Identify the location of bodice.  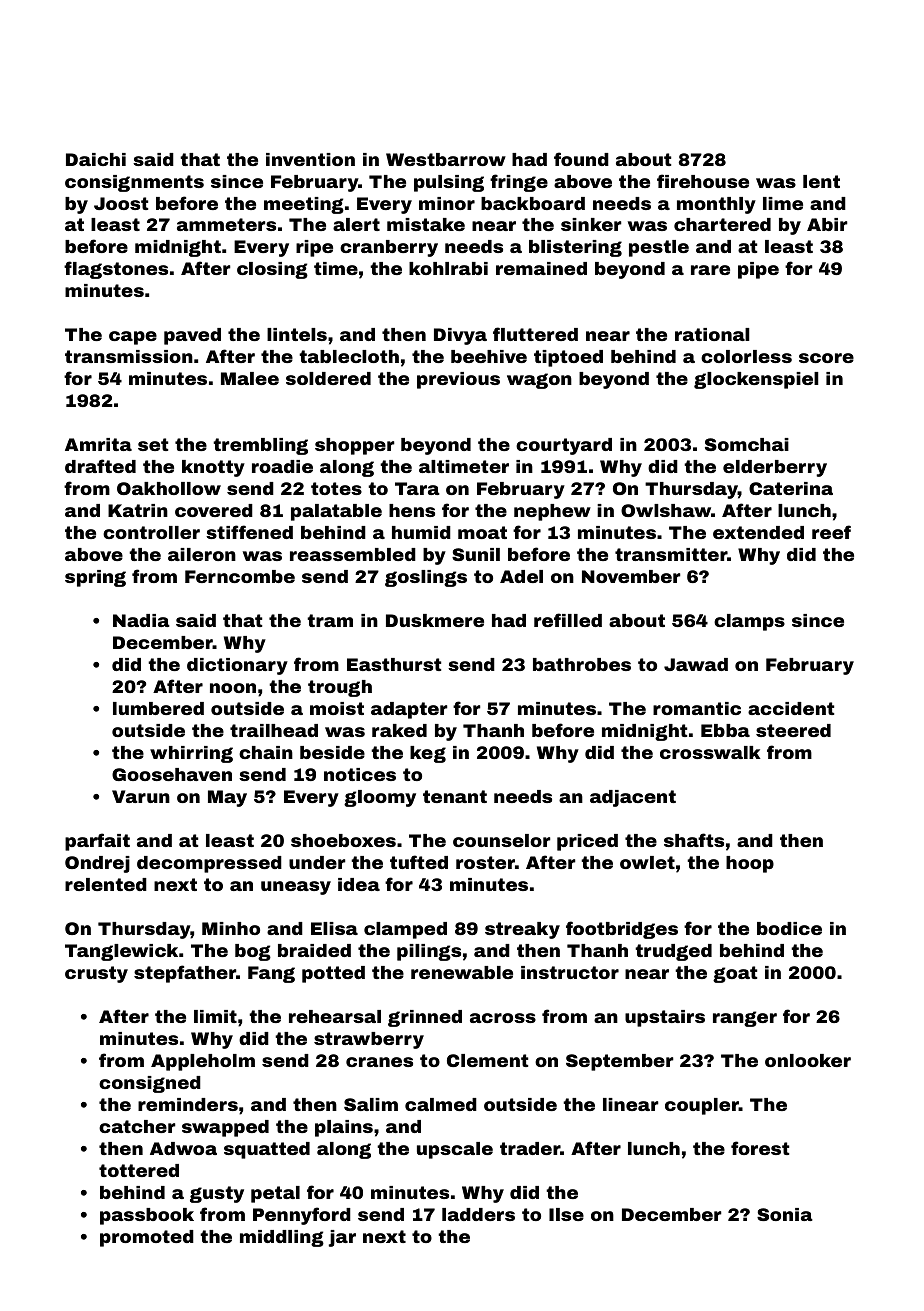
(789, 928).
